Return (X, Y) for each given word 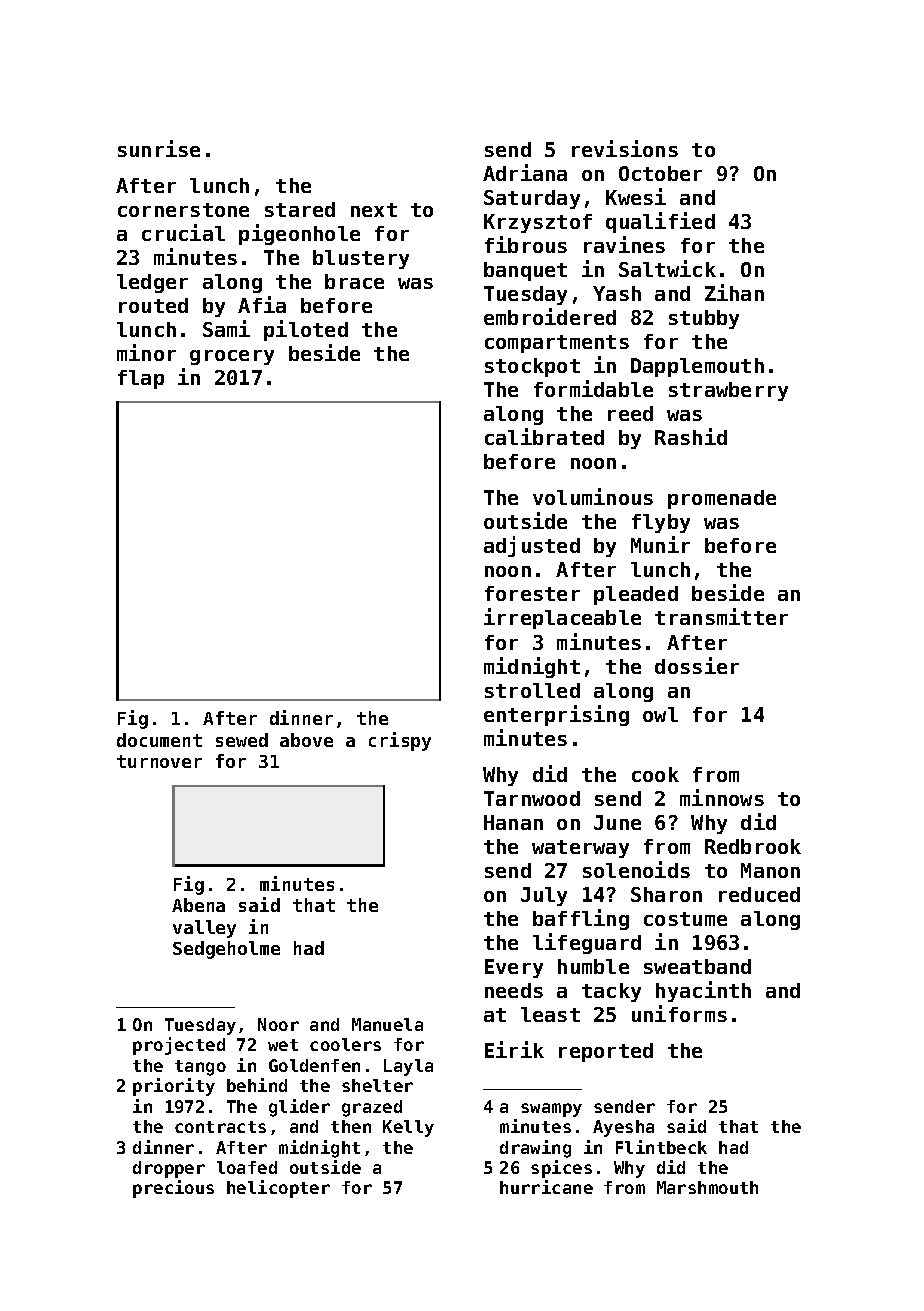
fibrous (526, 244)
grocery (232, 357)
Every (514, 968)
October (660, 173)
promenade (722, 499)
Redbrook (753, 846)
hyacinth (703, 991)
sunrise (159, 148)
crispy (400, 741)
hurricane (546, 1187)
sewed (242, 740)
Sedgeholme (226, 950)
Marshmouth (707, 1187)
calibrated (544, 436)
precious (173, 1189)
